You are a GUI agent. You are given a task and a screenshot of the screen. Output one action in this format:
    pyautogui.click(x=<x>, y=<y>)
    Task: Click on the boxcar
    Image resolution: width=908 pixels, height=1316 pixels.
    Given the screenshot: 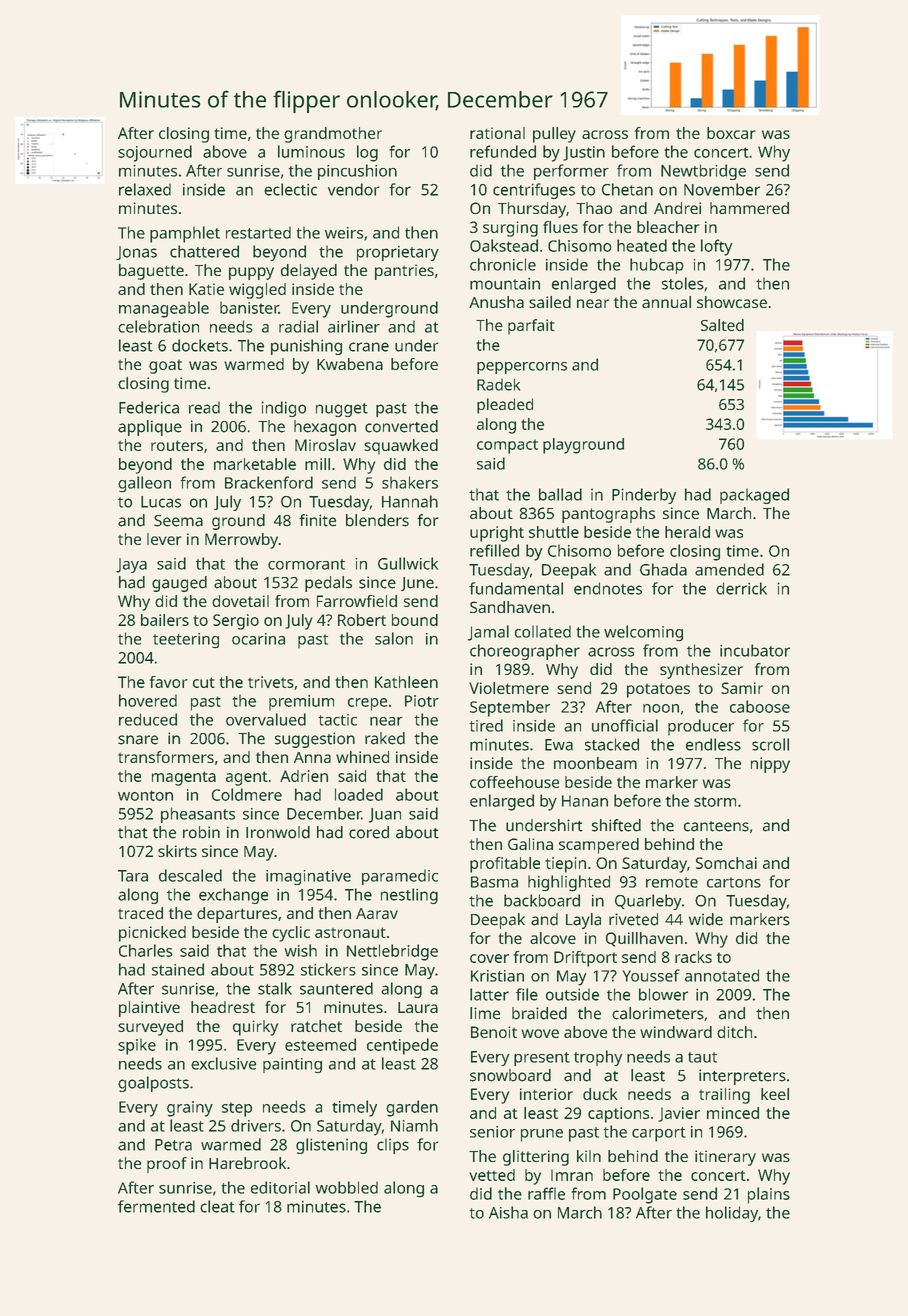 What is the action you would take?
    pyautogui.click(x=731, y=133)
